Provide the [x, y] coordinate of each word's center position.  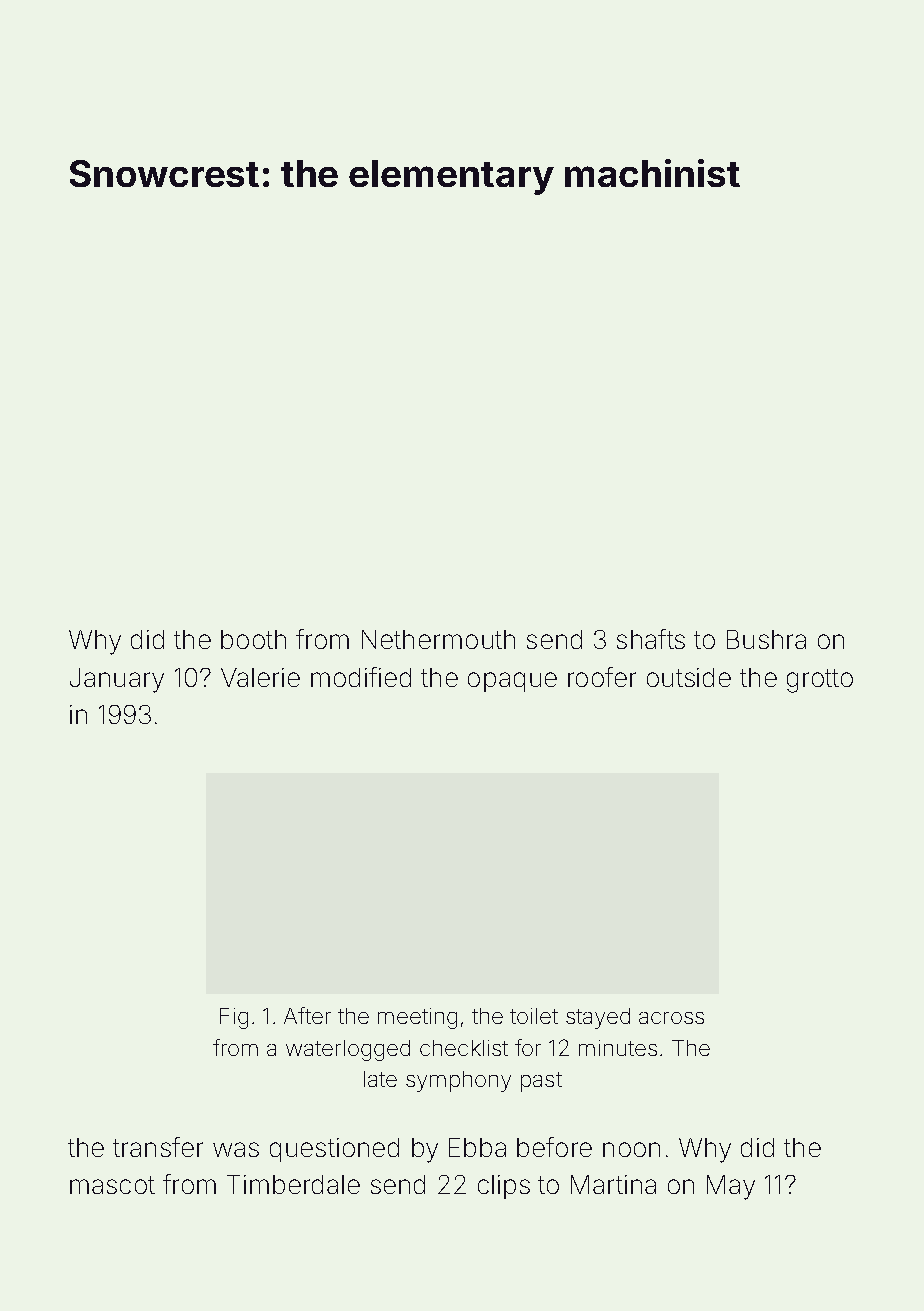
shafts [651, 639]
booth [253, 639]
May [731, 1187]
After [307, 1015]
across [671, 1018]
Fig [234, 1018]
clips [504, 1187]
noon [631, 1149]
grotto [820, 681]
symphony [458, 1081]
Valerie [260, 677]
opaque [512, 682]
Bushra [766, 639]
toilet [534, 1016]
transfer [158, 1147]
